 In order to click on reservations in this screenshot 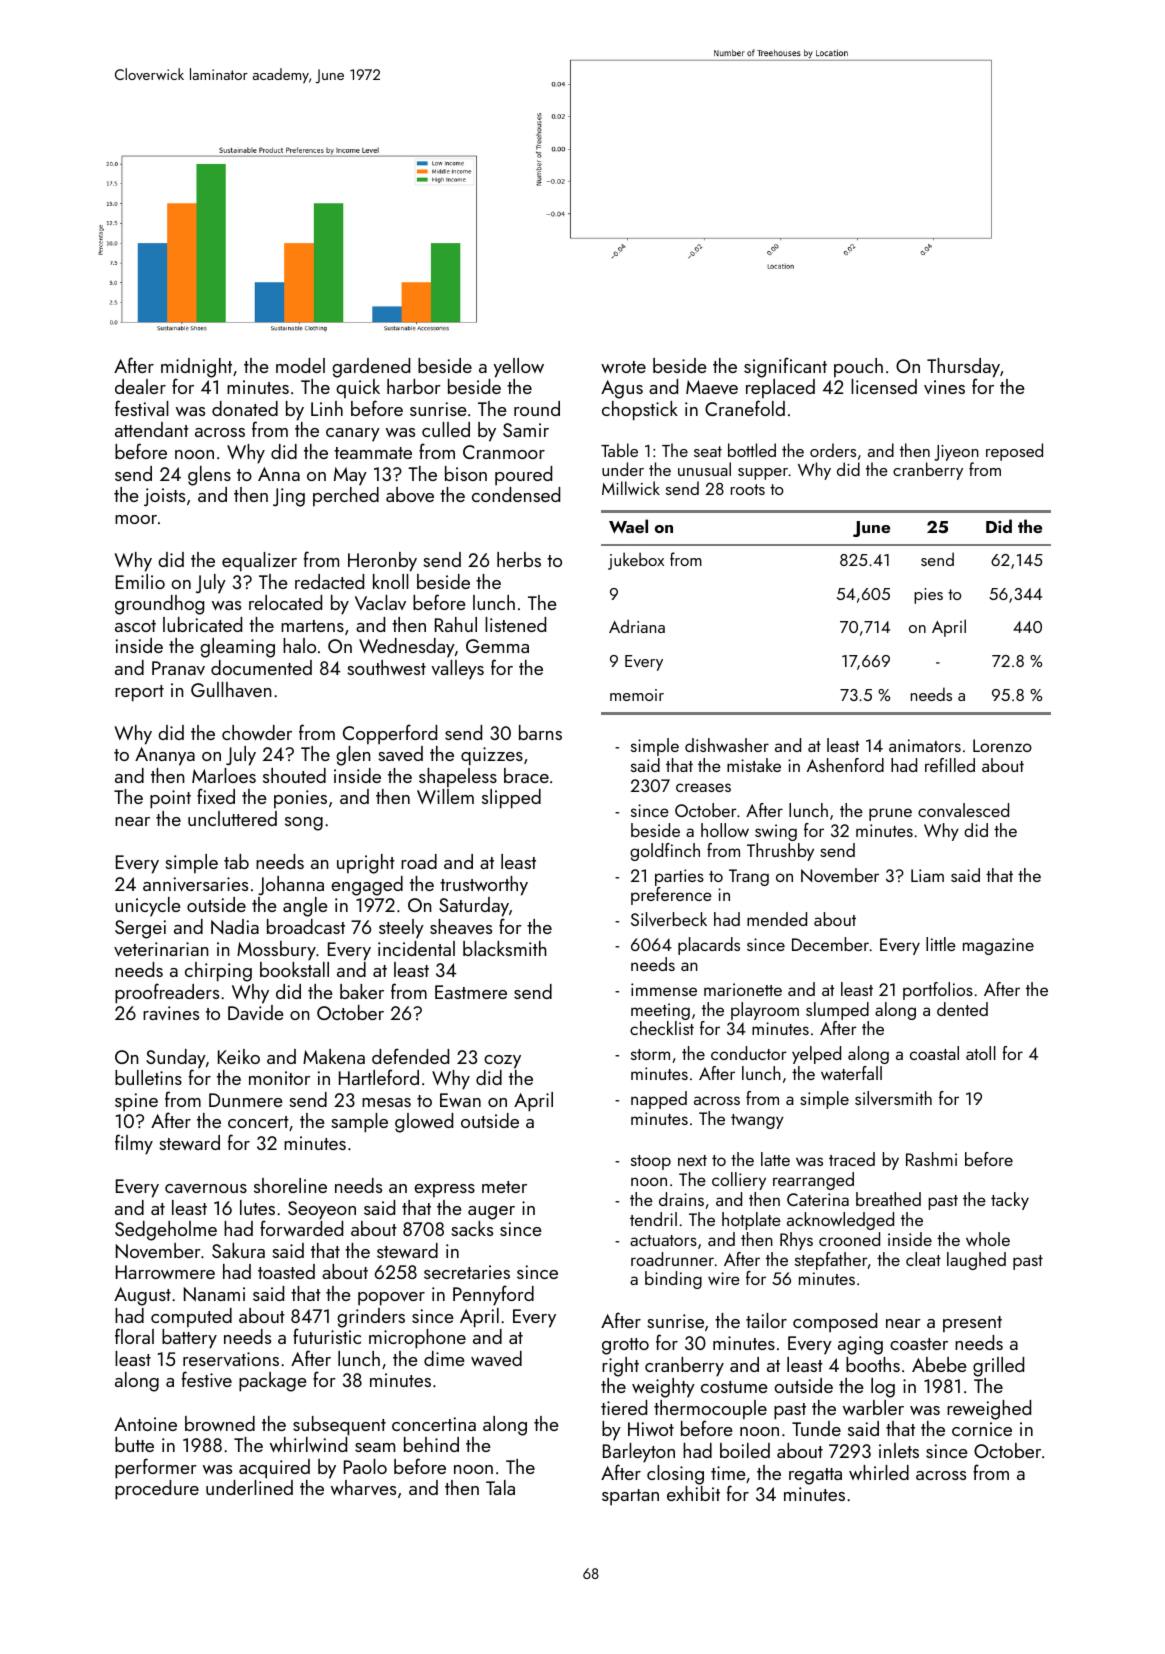, I will do `click(231, 1359)`.
